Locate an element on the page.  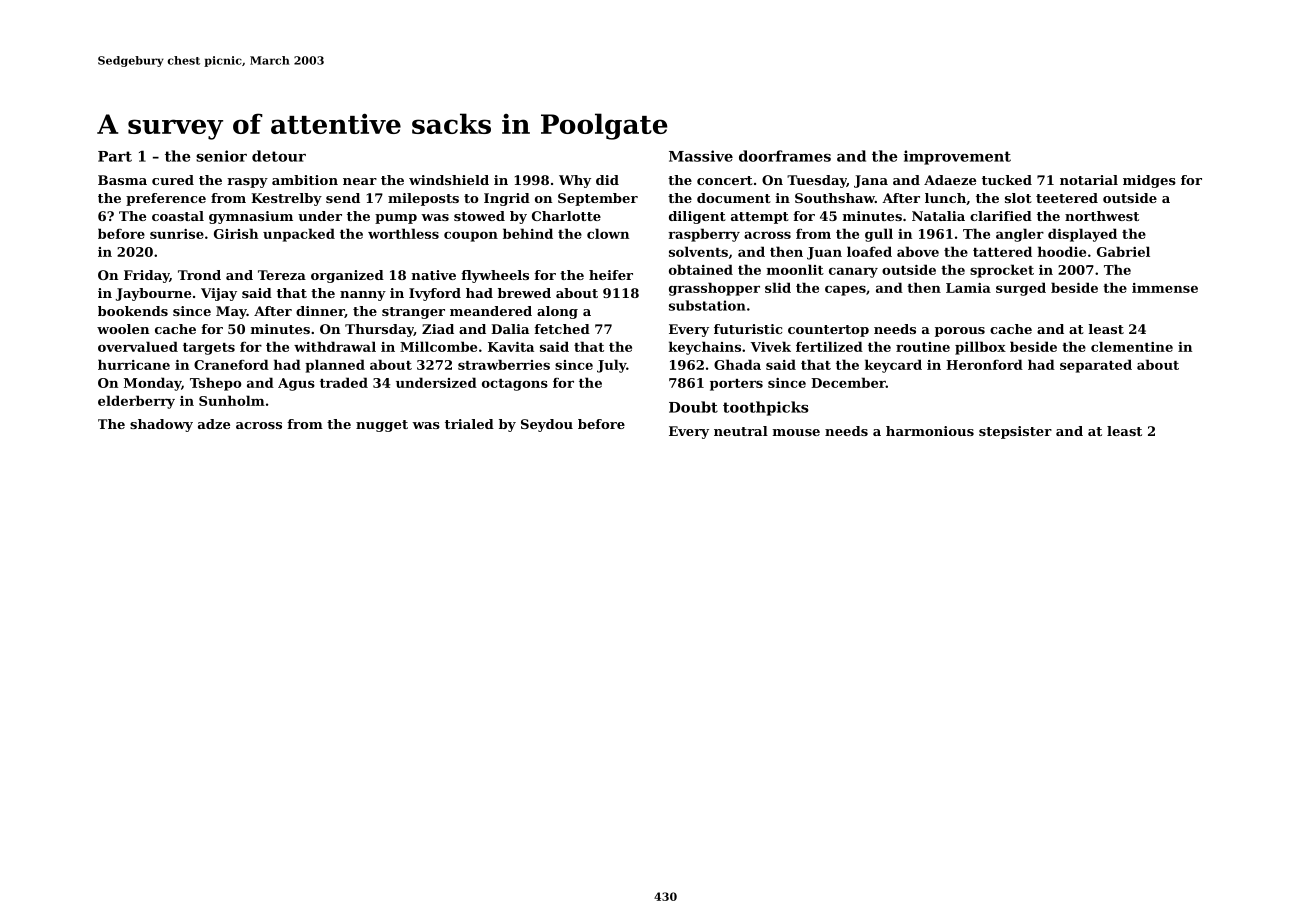
Adaeze is located at coordinates (950, 180).
